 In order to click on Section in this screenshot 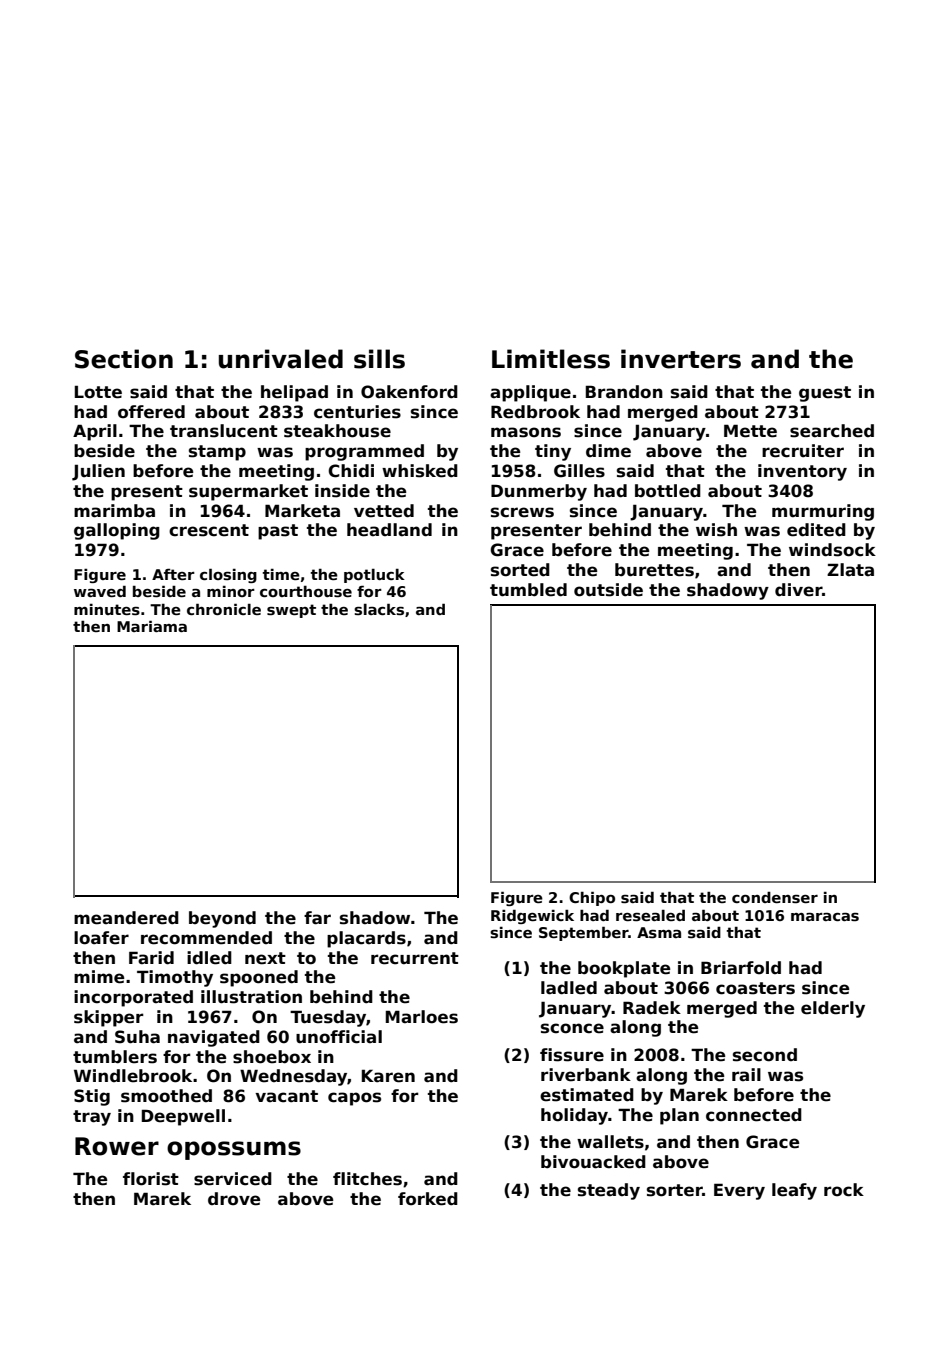, I will do `click(124, 359)`.
